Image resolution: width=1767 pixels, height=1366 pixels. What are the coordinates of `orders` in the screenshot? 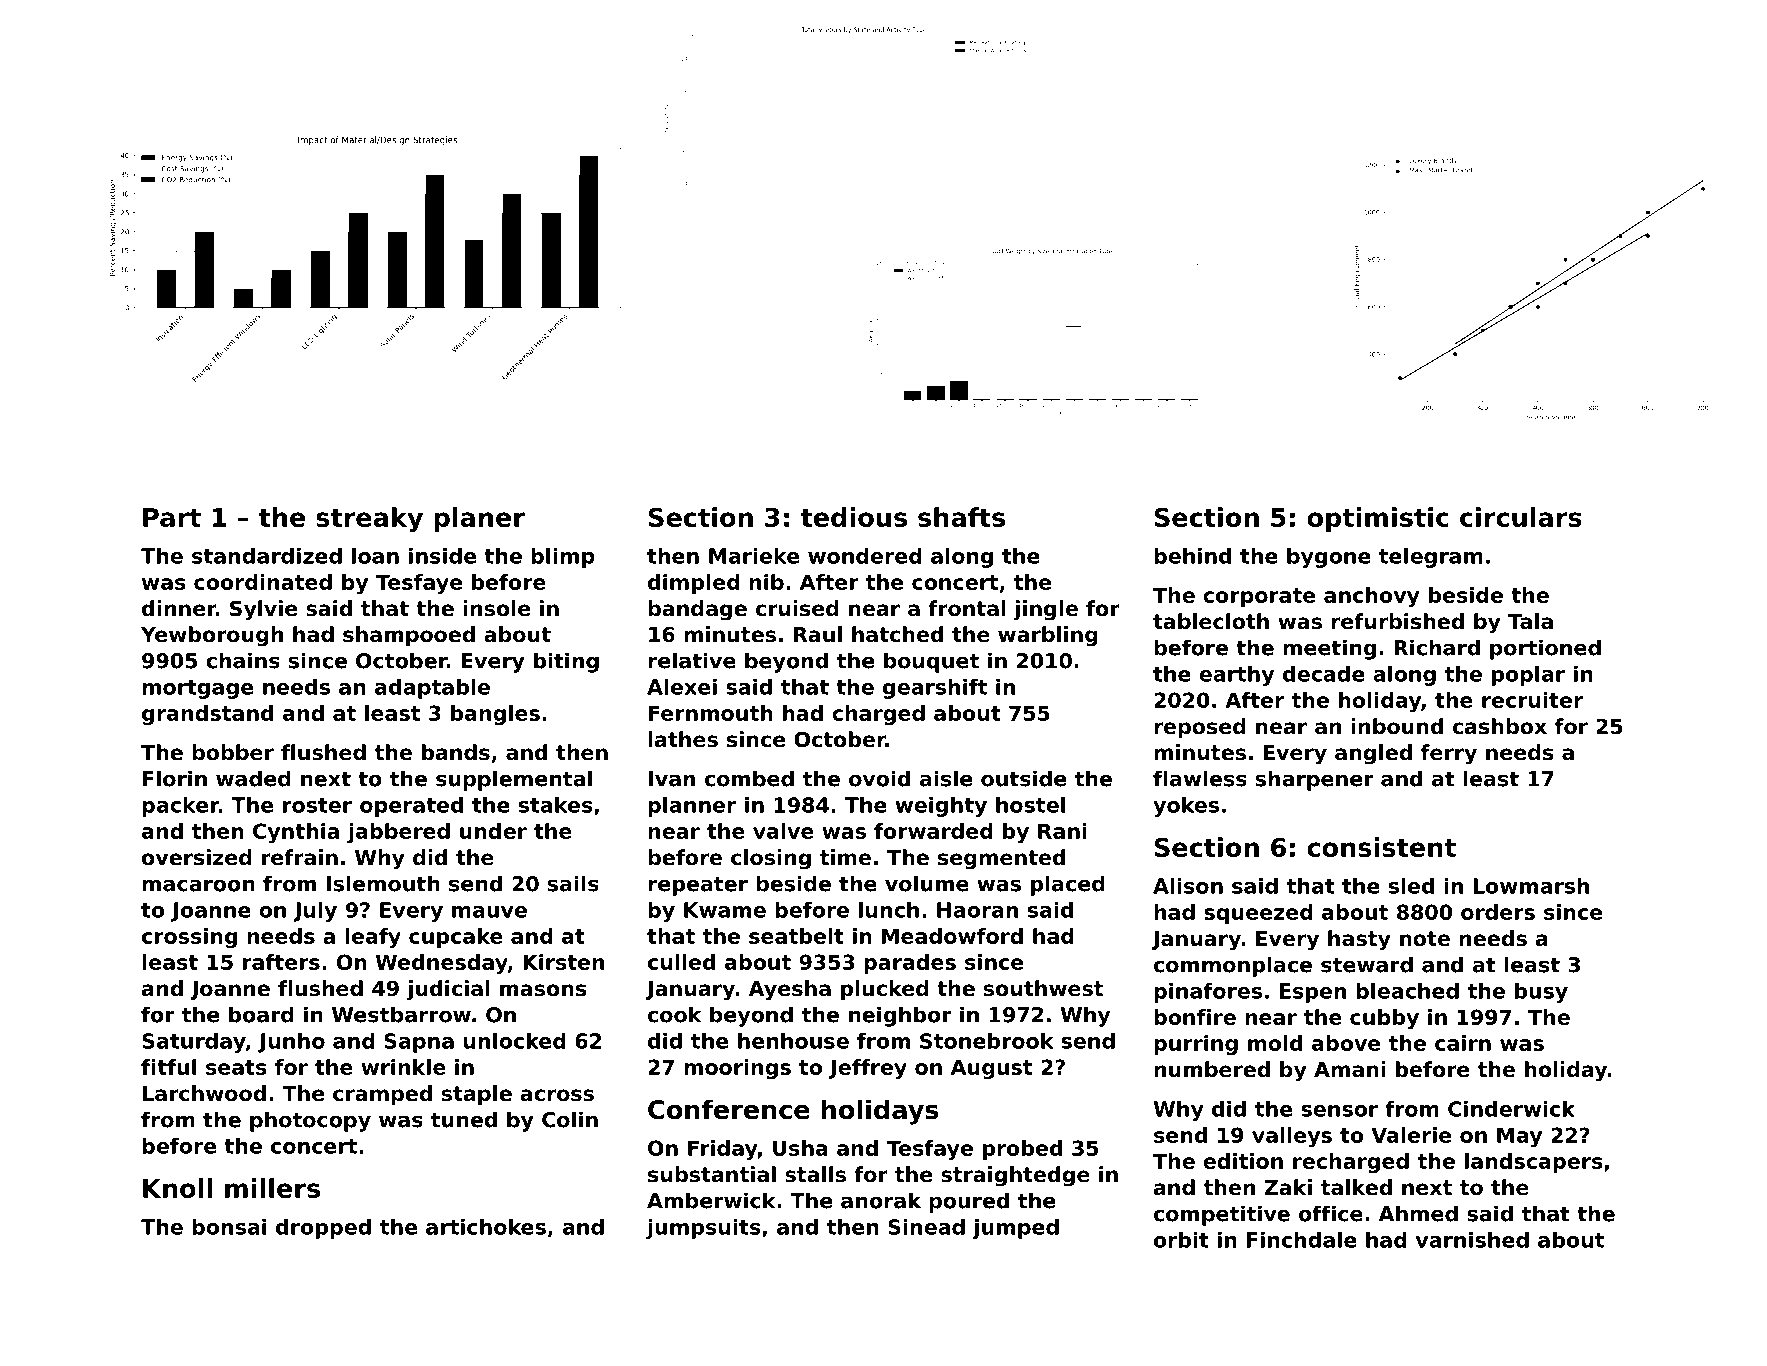 It's located at (1498, 912).
